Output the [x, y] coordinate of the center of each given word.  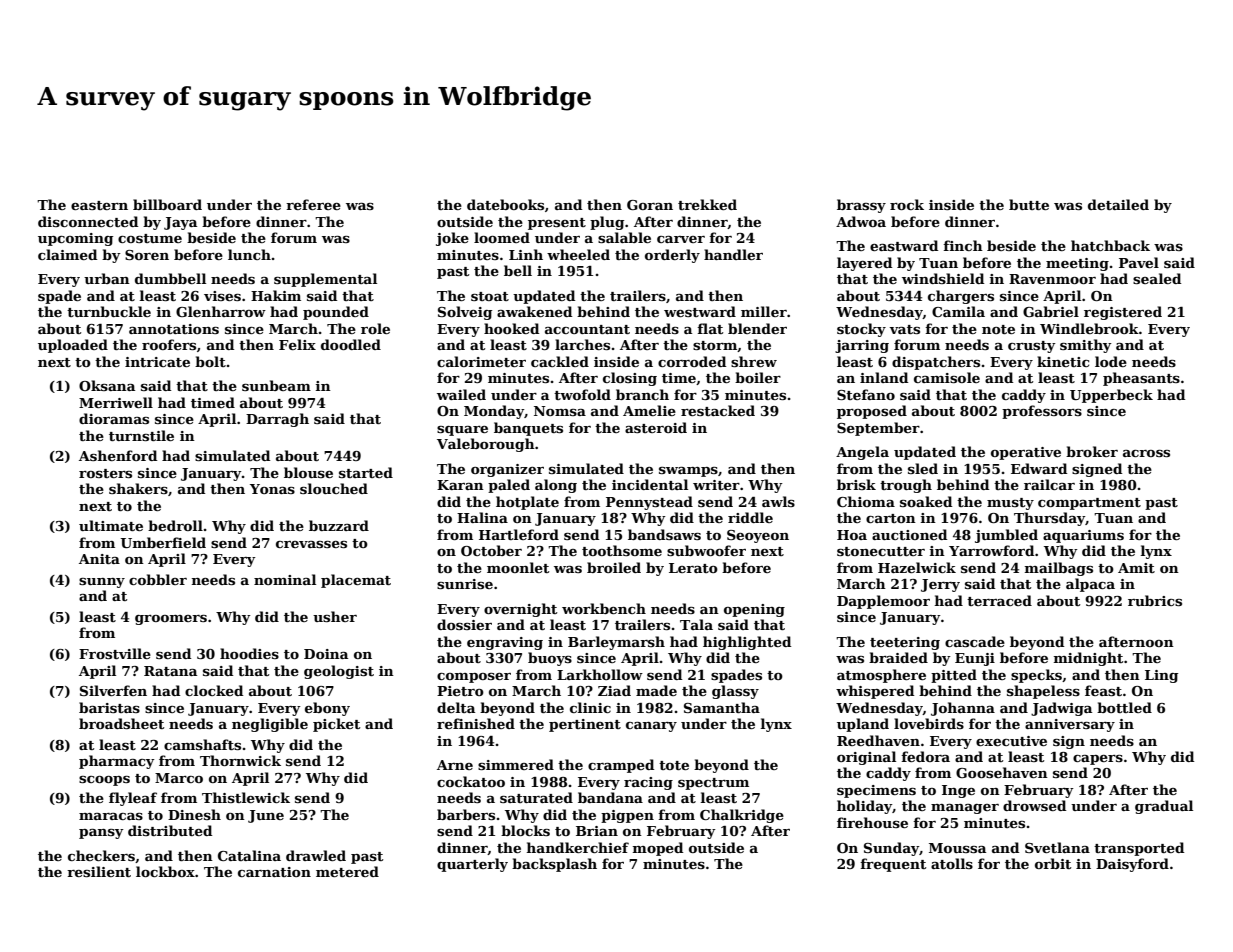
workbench [604, 608]
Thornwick [240, 760]
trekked [707, 204]
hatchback [1110, 245]
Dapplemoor [883, 602]
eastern [99, 205]
